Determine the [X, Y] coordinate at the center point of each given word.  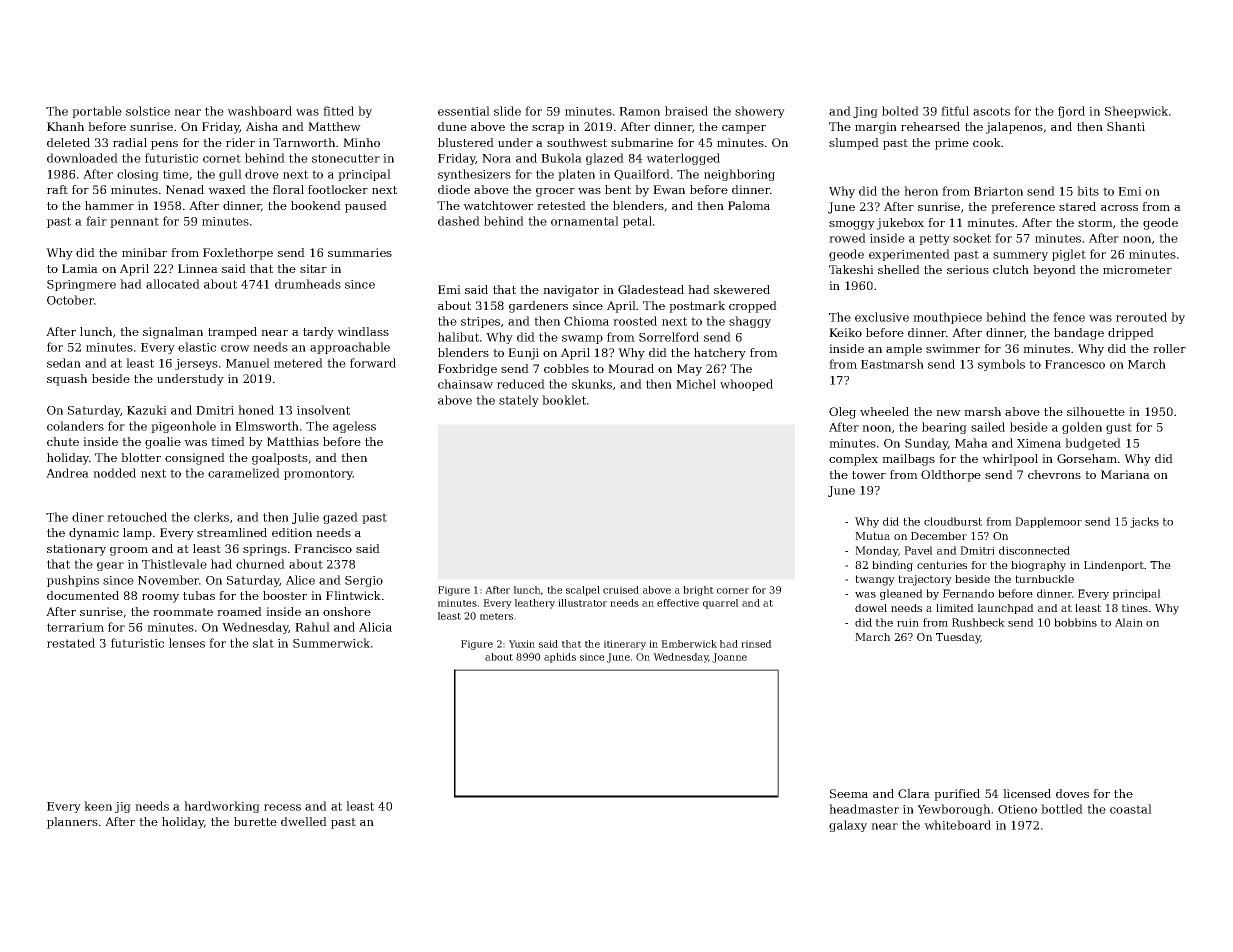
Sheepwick [1136, 112]
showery [760, 112]
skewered [742, 289]
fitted [338, 111]
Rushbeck [978, 622]
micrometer [1137, 269]
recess [282, 807]
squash [67, 380]
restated [71, 643]
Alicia [375, 627]
